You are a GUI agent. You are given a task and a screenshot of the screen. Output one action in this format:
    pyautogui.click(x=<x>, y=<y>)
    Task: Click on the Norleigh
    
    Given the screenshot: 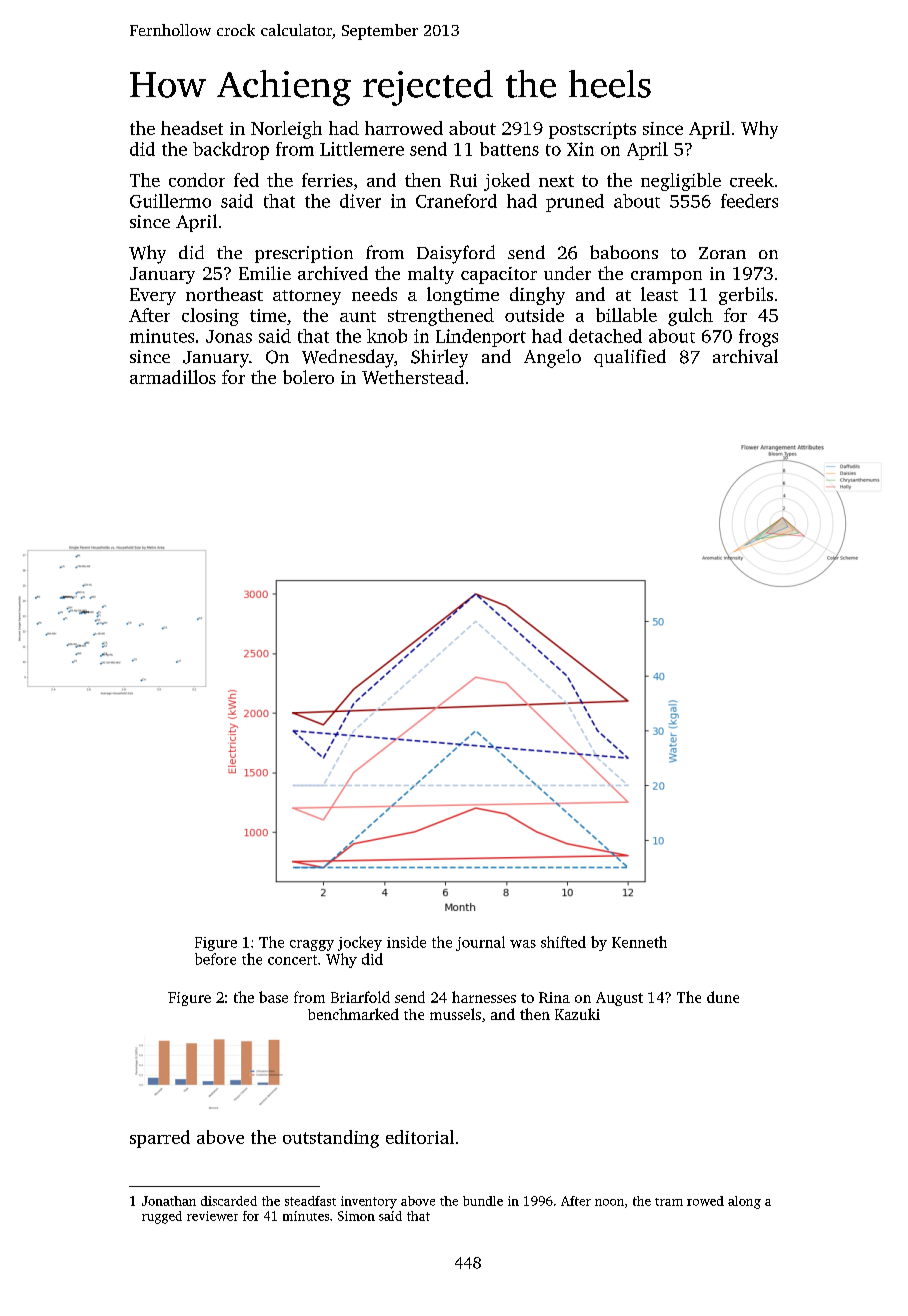 What is the action you would take?
    pyautogui.click(x=286, y=130)
